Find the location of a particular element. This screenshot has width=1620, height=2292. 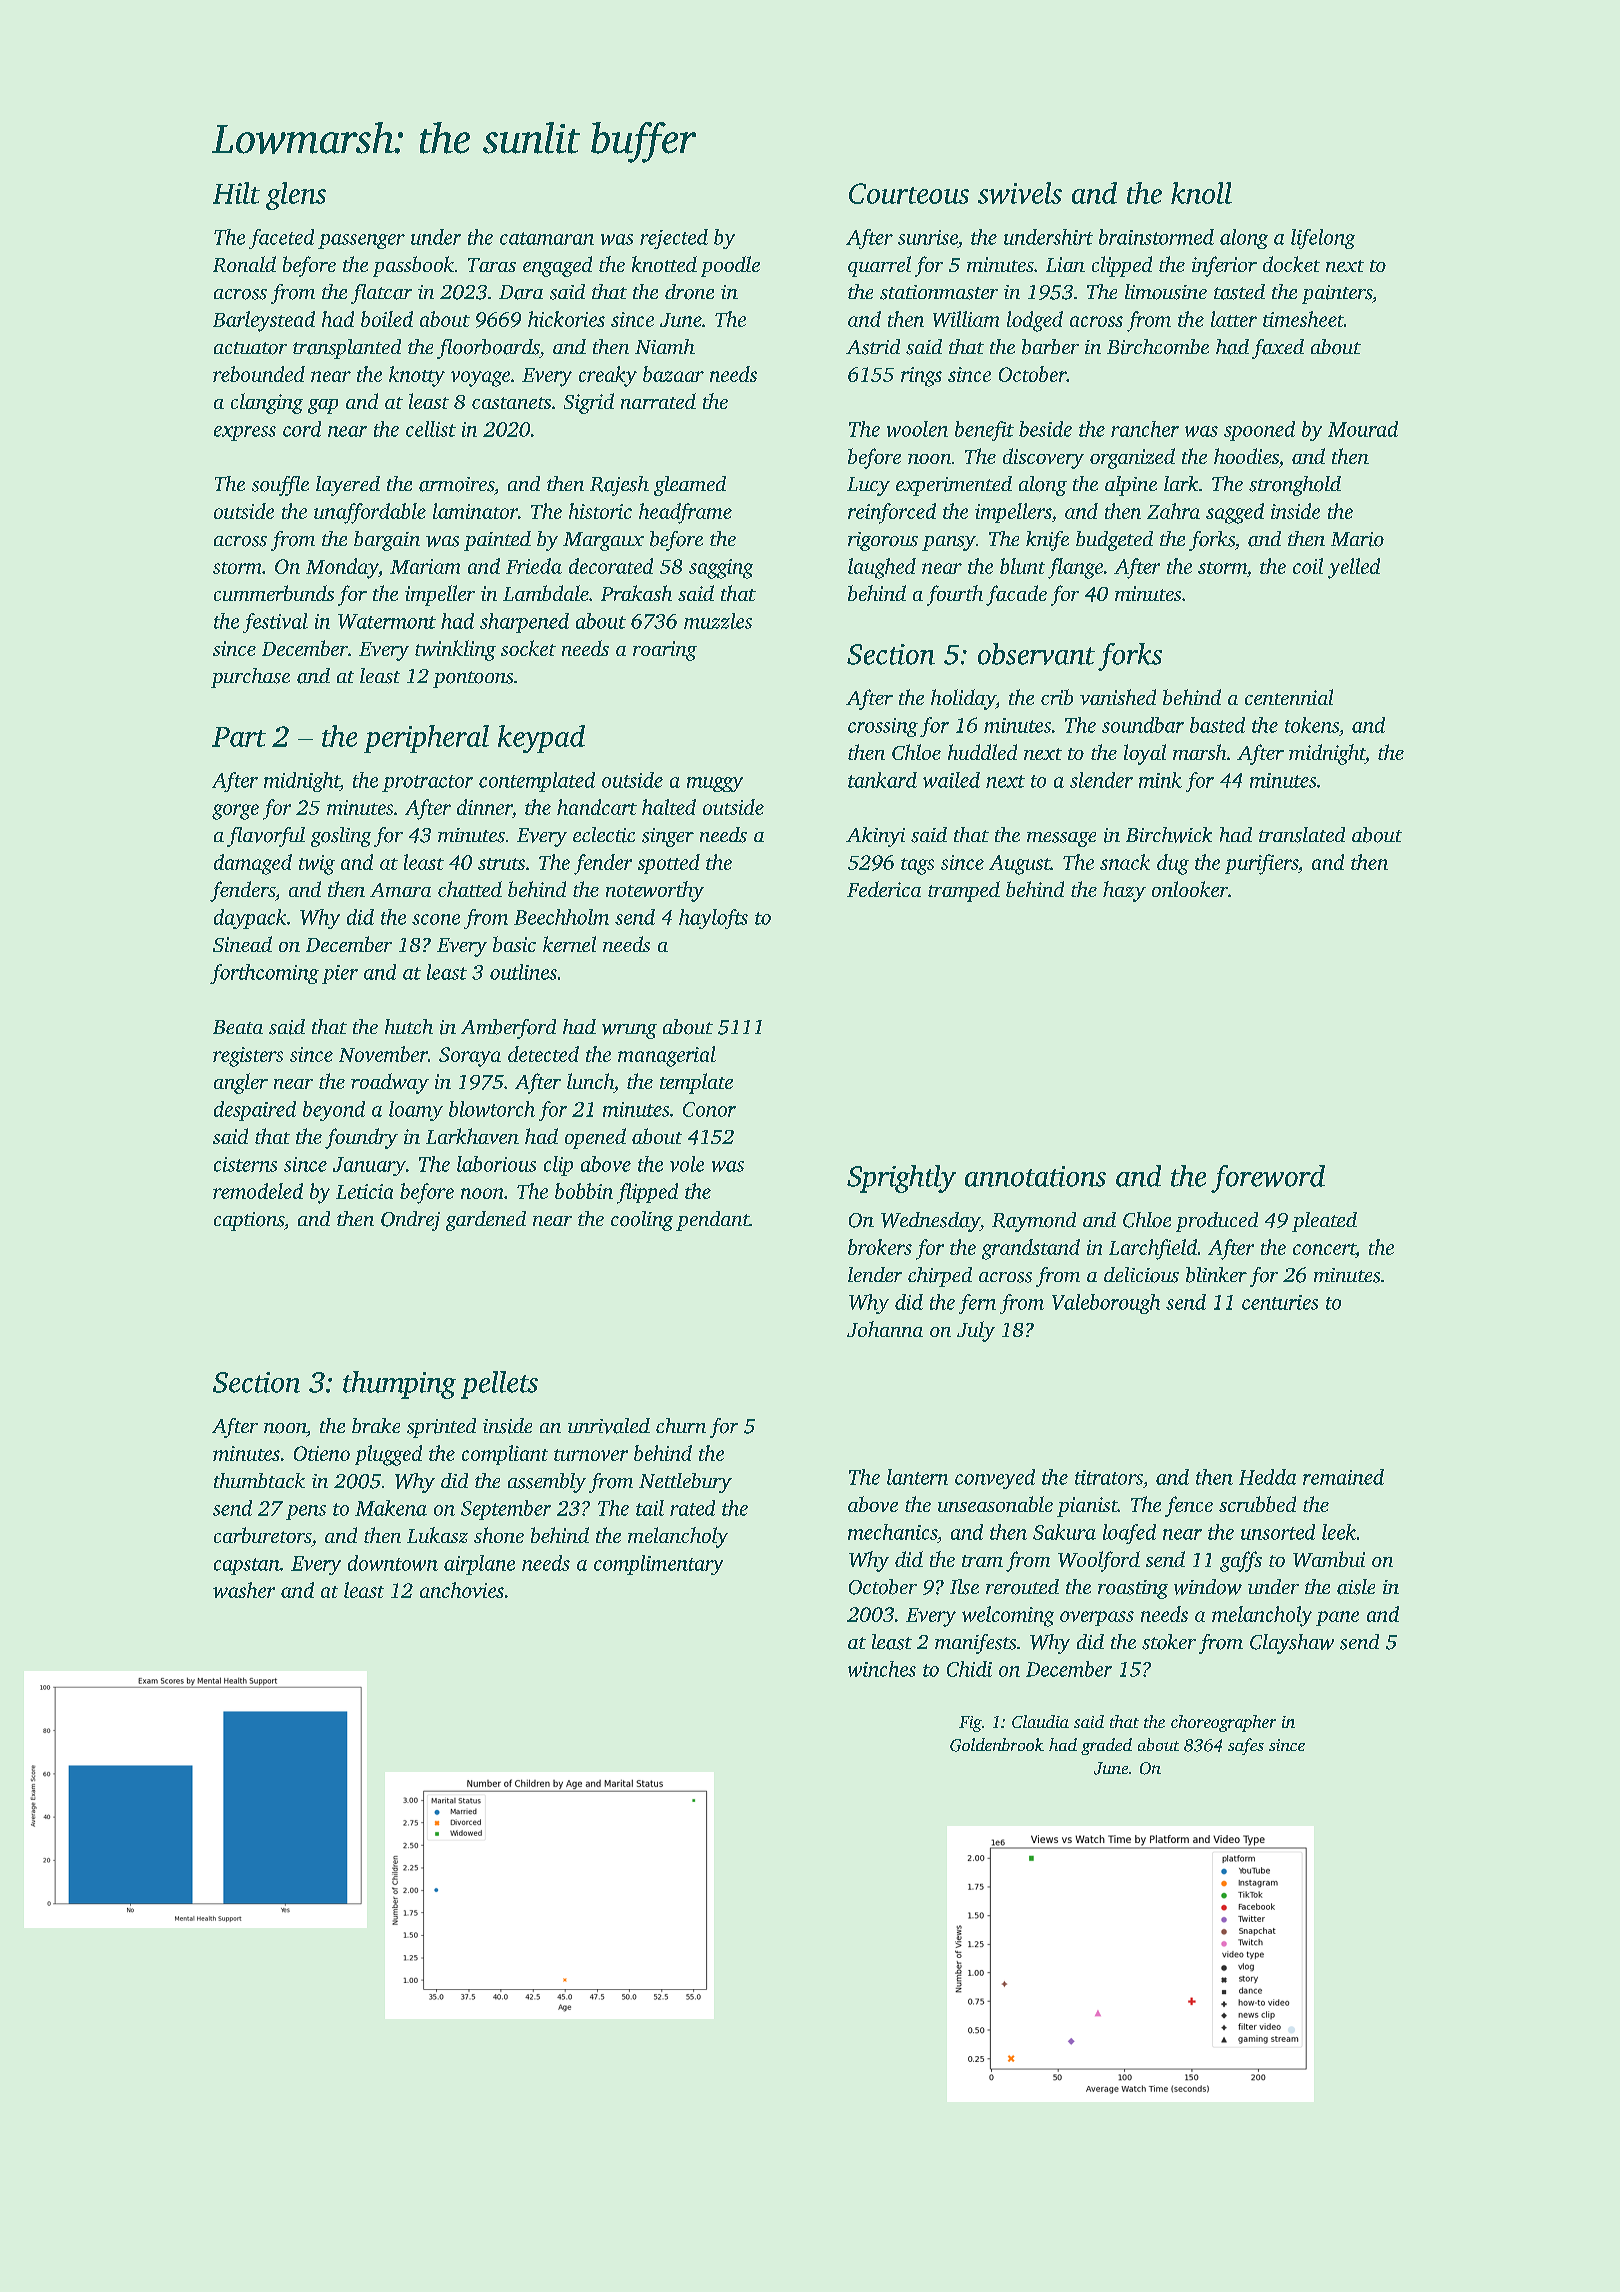

safes is located at coordinates (1246, 1746).
